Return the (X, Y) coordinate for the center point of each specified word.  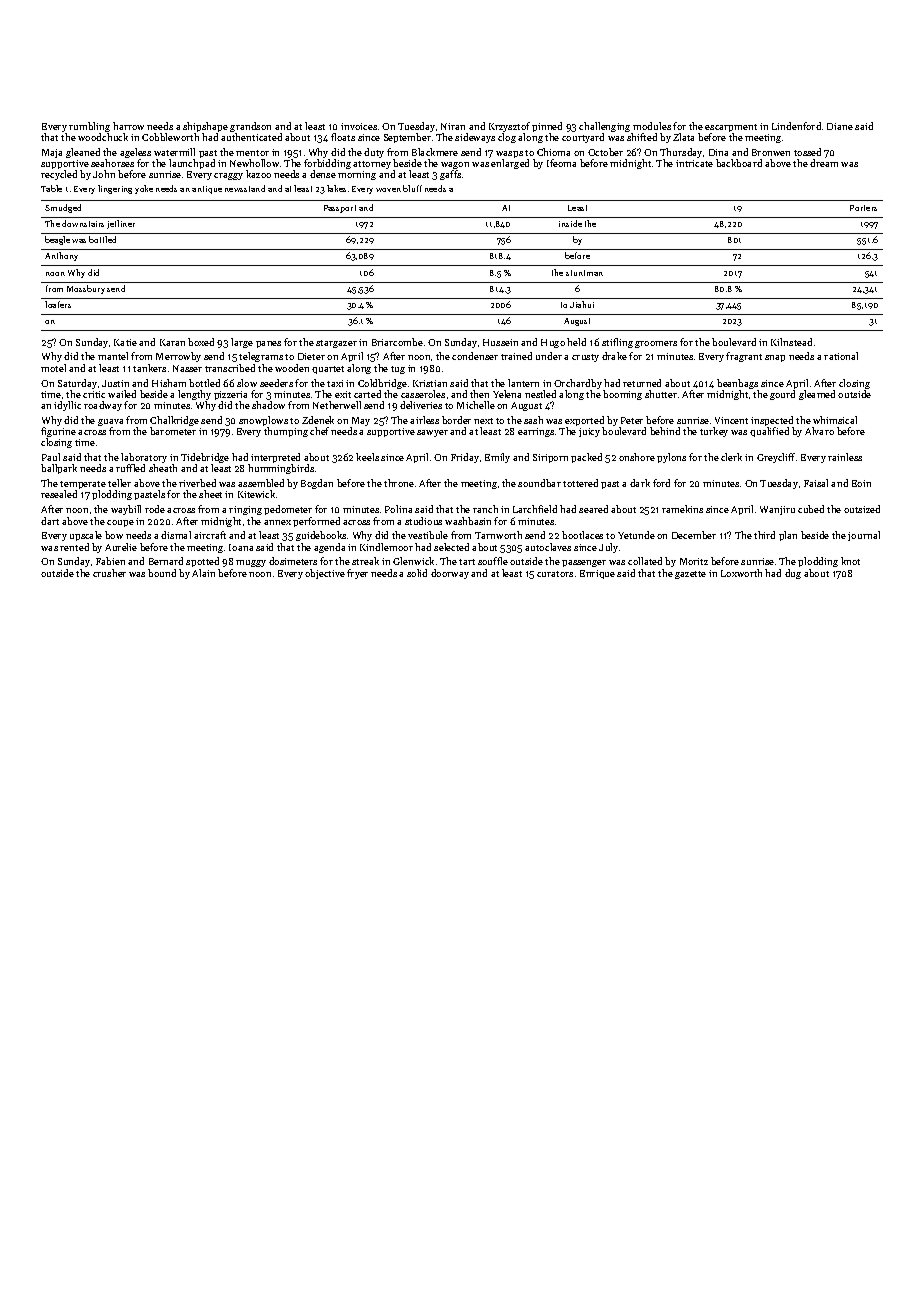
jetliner (121, 224)
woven (388, 190)
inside (570, 223)
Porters (863, 208)
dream (824, 163)
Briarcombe (397, 342)
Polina (398, 509)
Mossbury (86, 289)
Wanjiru (777, 510)
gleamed (817, 395)
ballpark (59, 469)
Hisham (169, 383)
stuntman (584, 273)
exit (343, 394)
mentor (252, 153)
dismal (176, 535)
